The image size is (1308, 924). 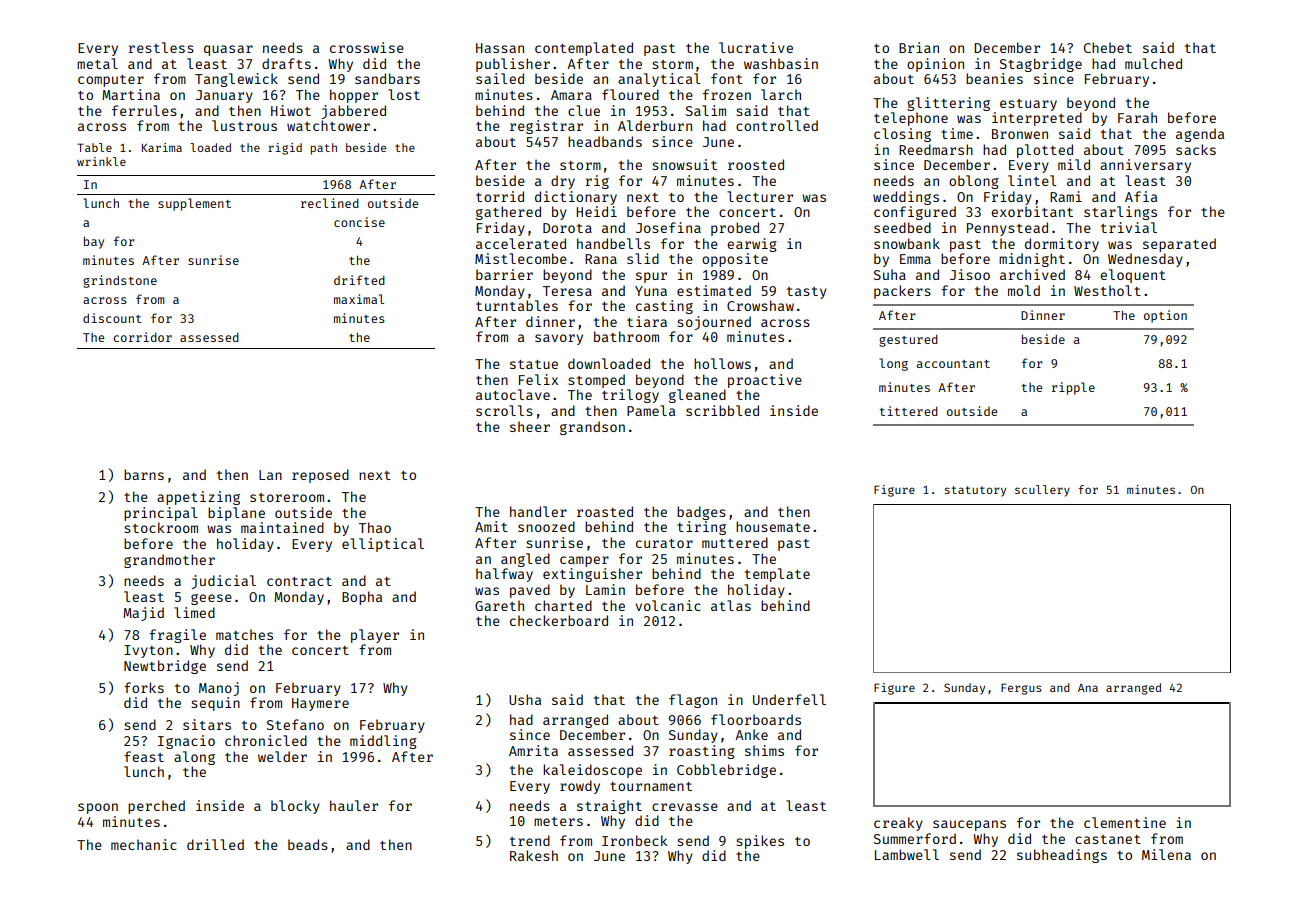 I want to click on dry, so click(x=563, y=182).
